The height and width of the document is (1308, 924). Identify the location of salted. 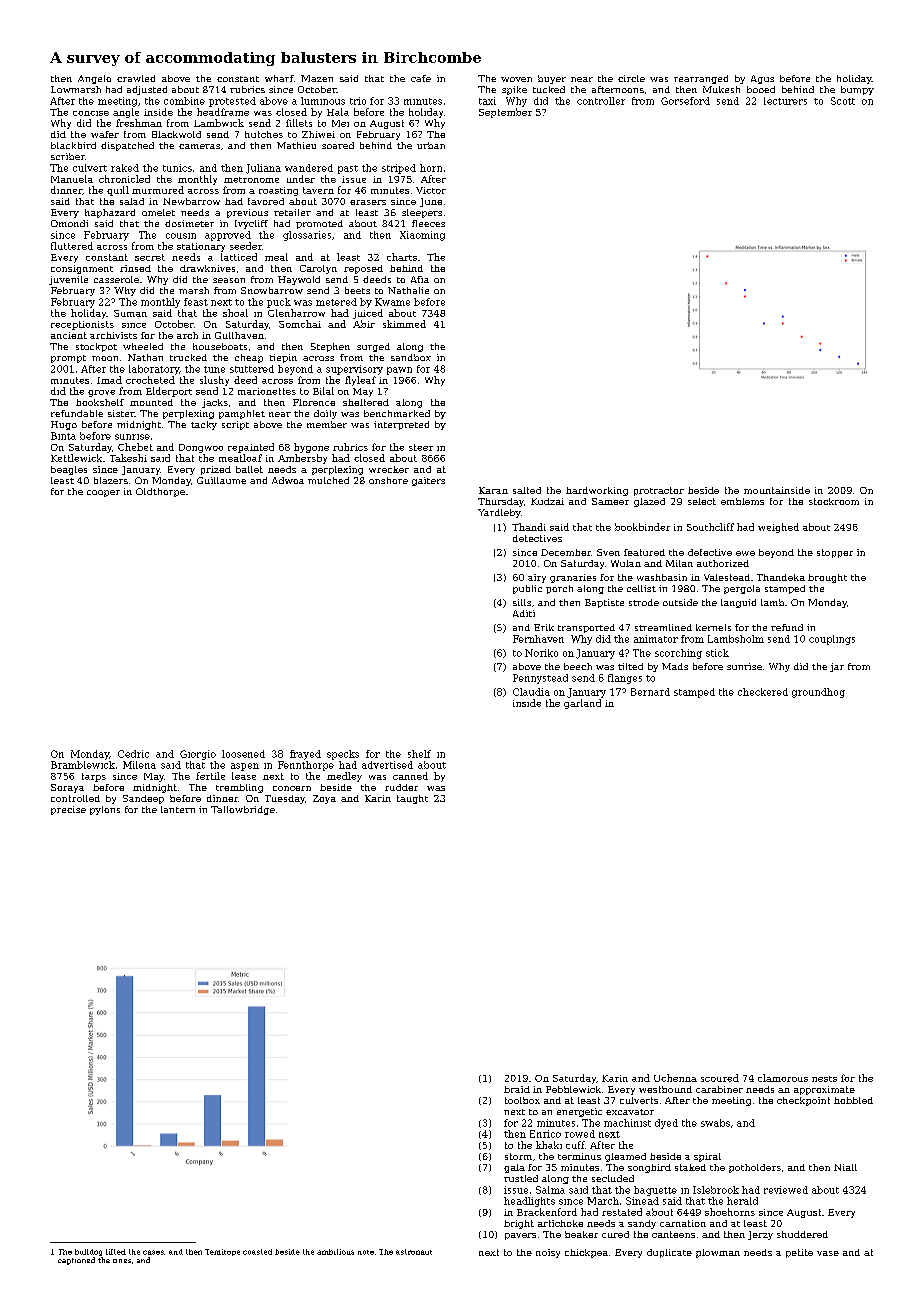
(527, 490).
